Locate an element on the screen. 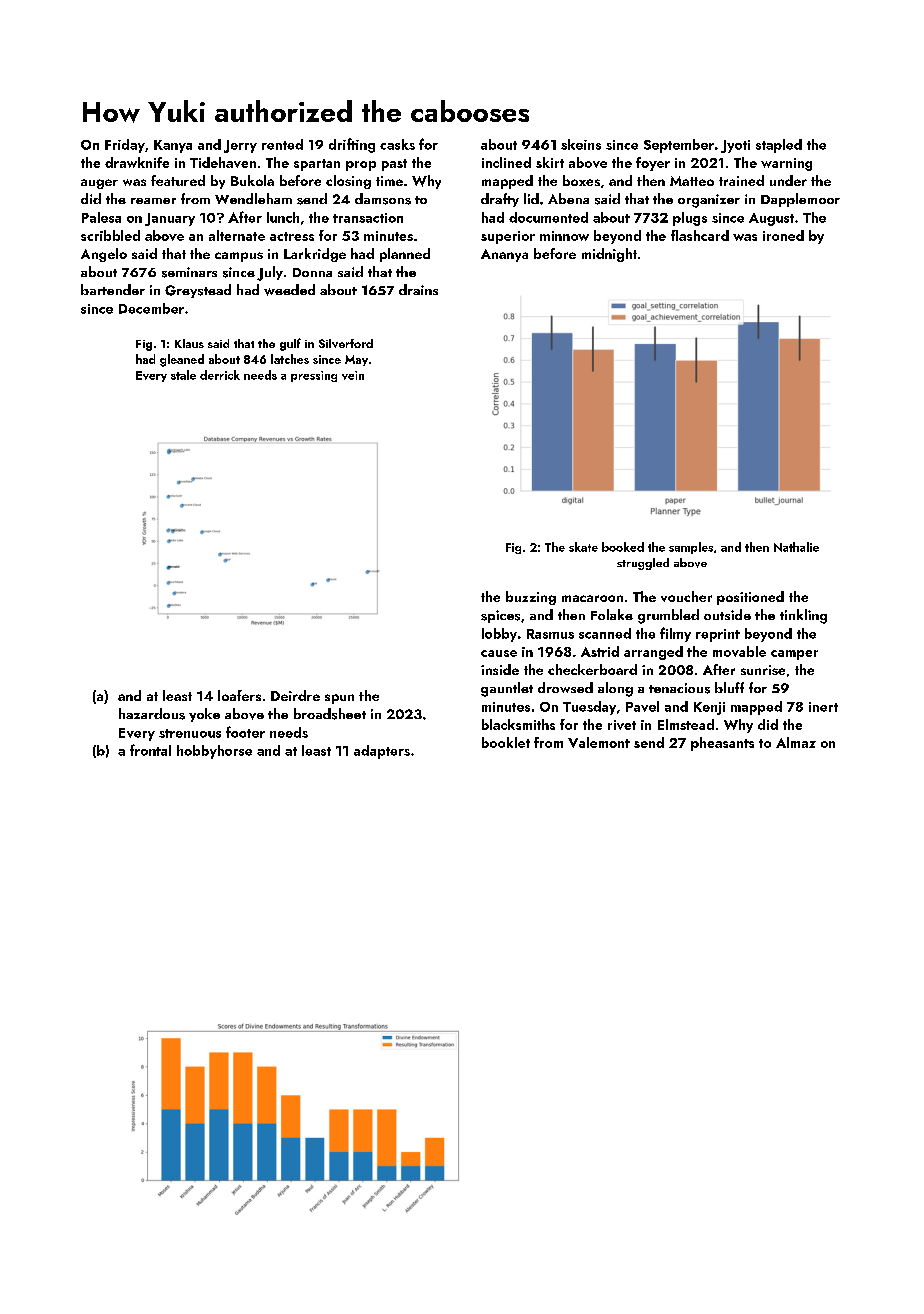 This screenshot has height=1314, width=924. stapled is located at coordinates (779, 146).
